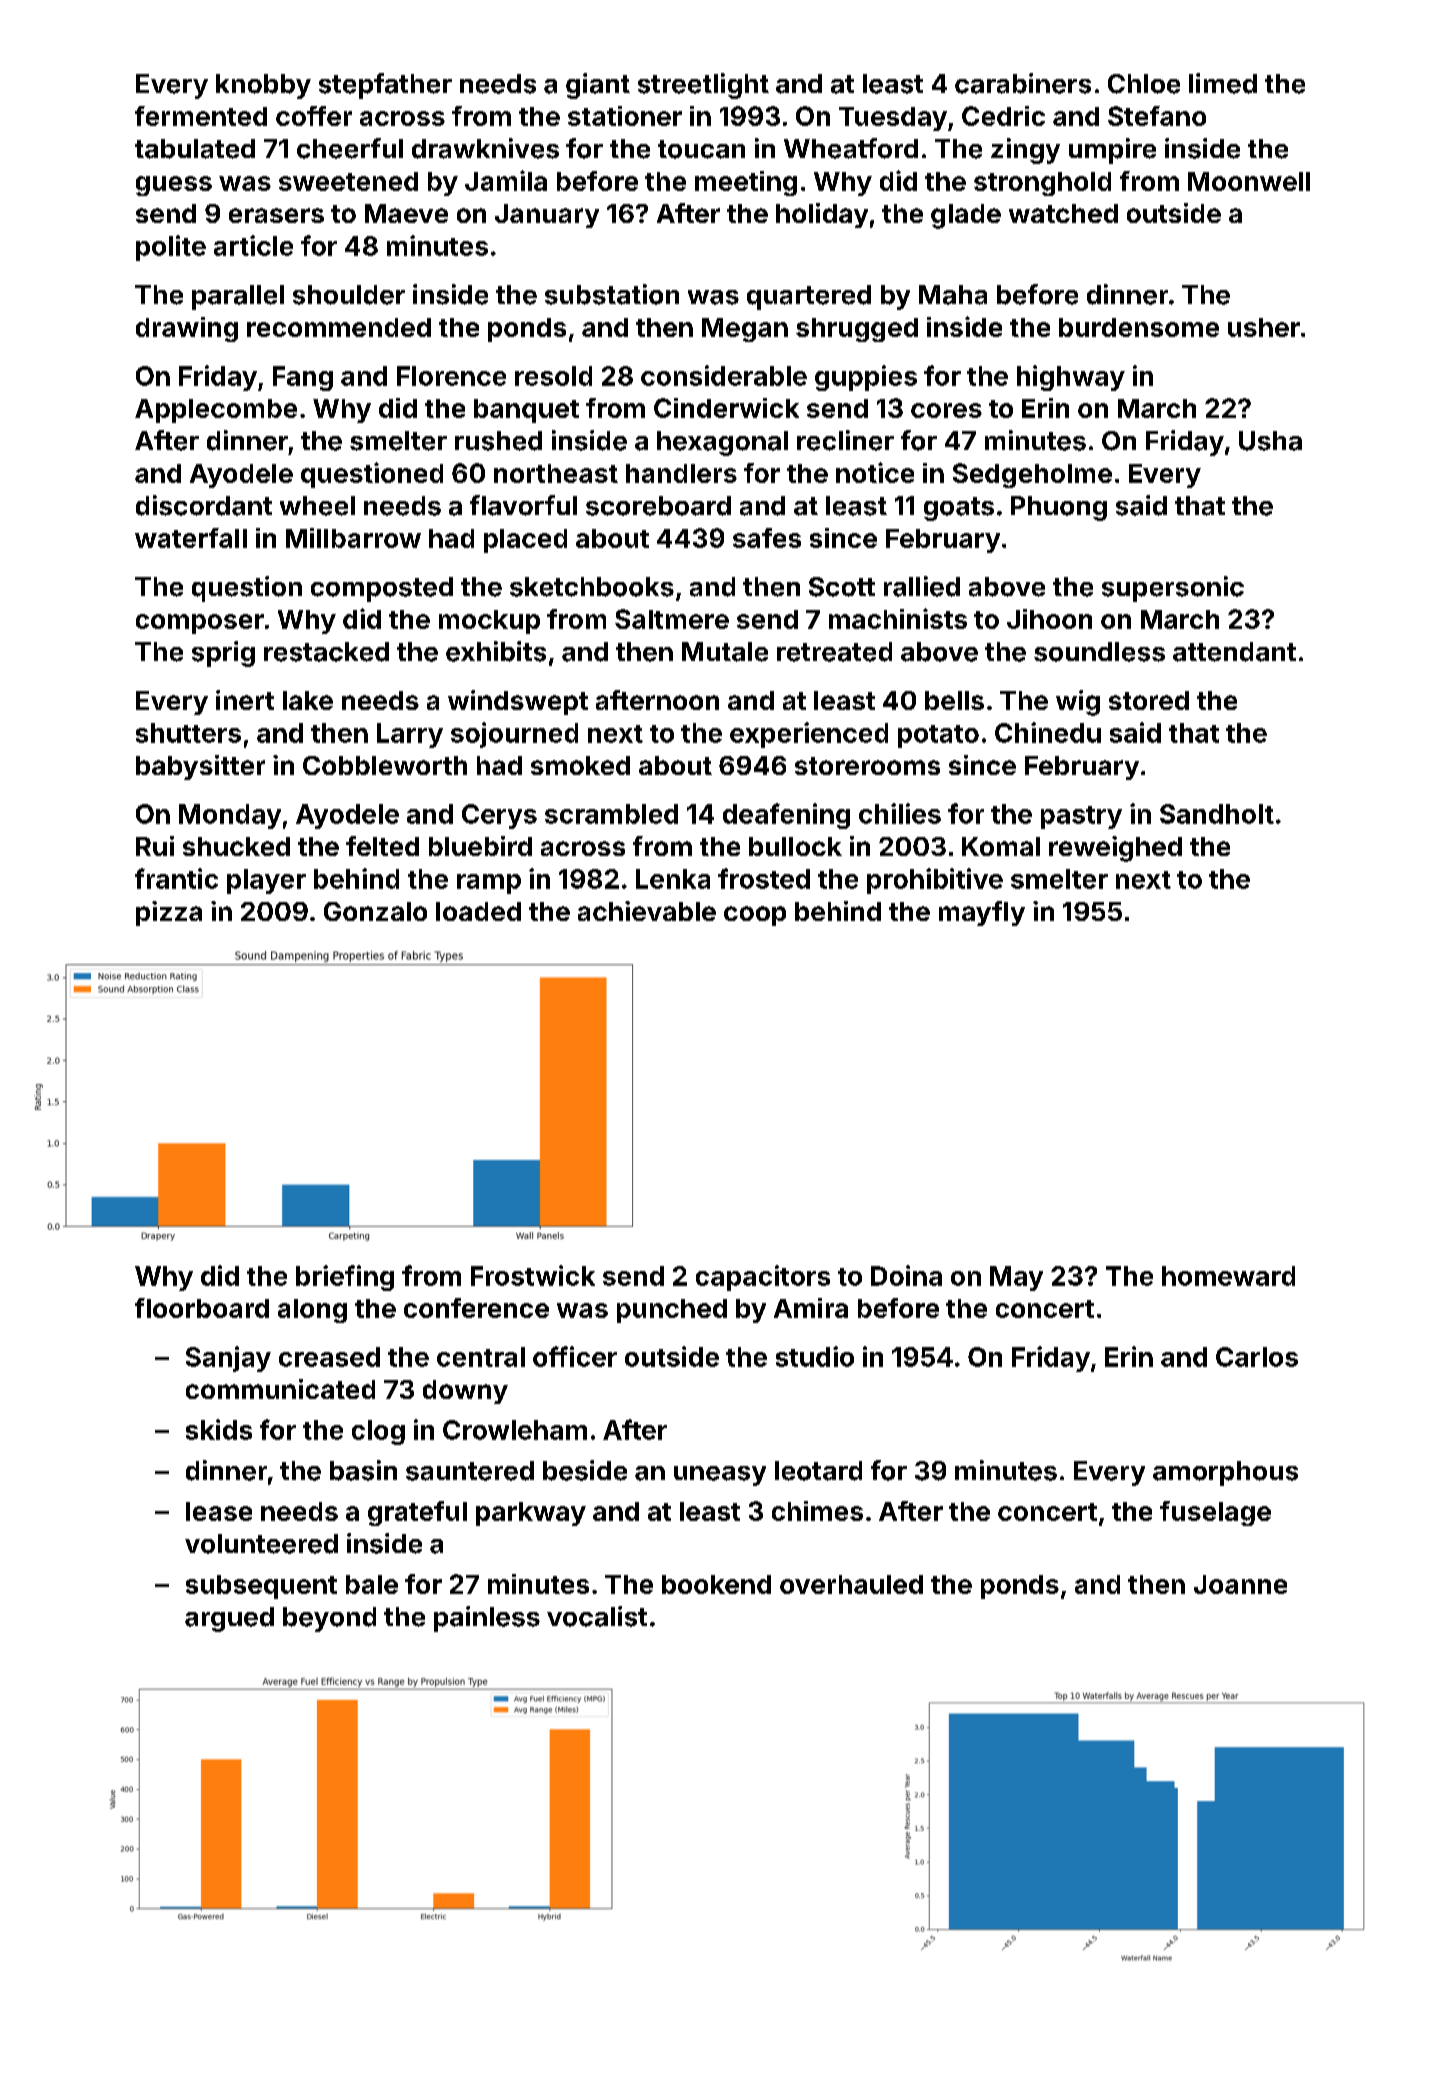  What do you see at coordinates (263, 86) in the screenshot?
I see `knobby` at bounding box center [263, 86].
